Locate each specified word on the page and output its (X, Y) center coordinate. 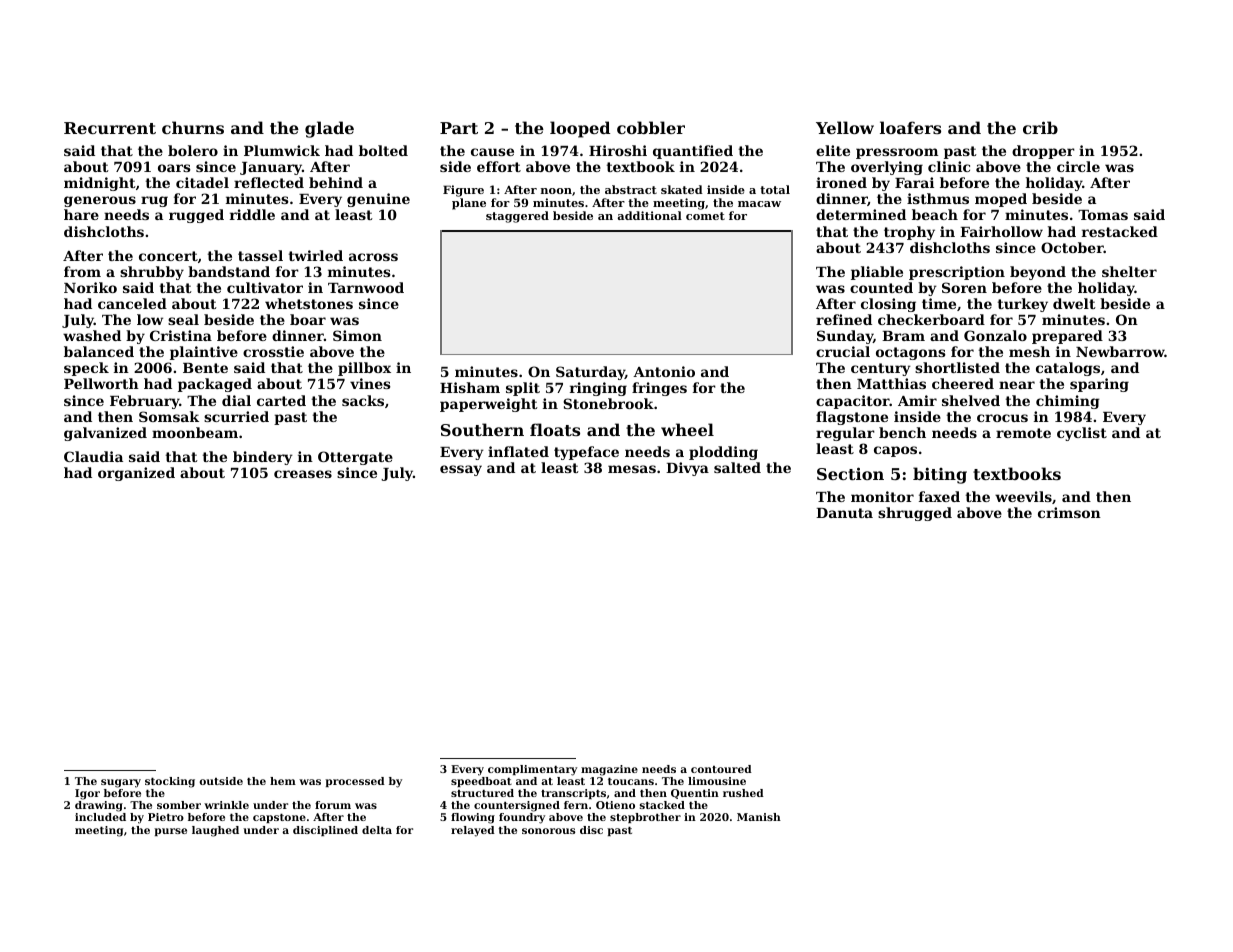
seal (183, 319)
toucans (631, 781)
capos (895, 451)
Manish (759, 817)
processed (355, 782)
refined (844, 319)
